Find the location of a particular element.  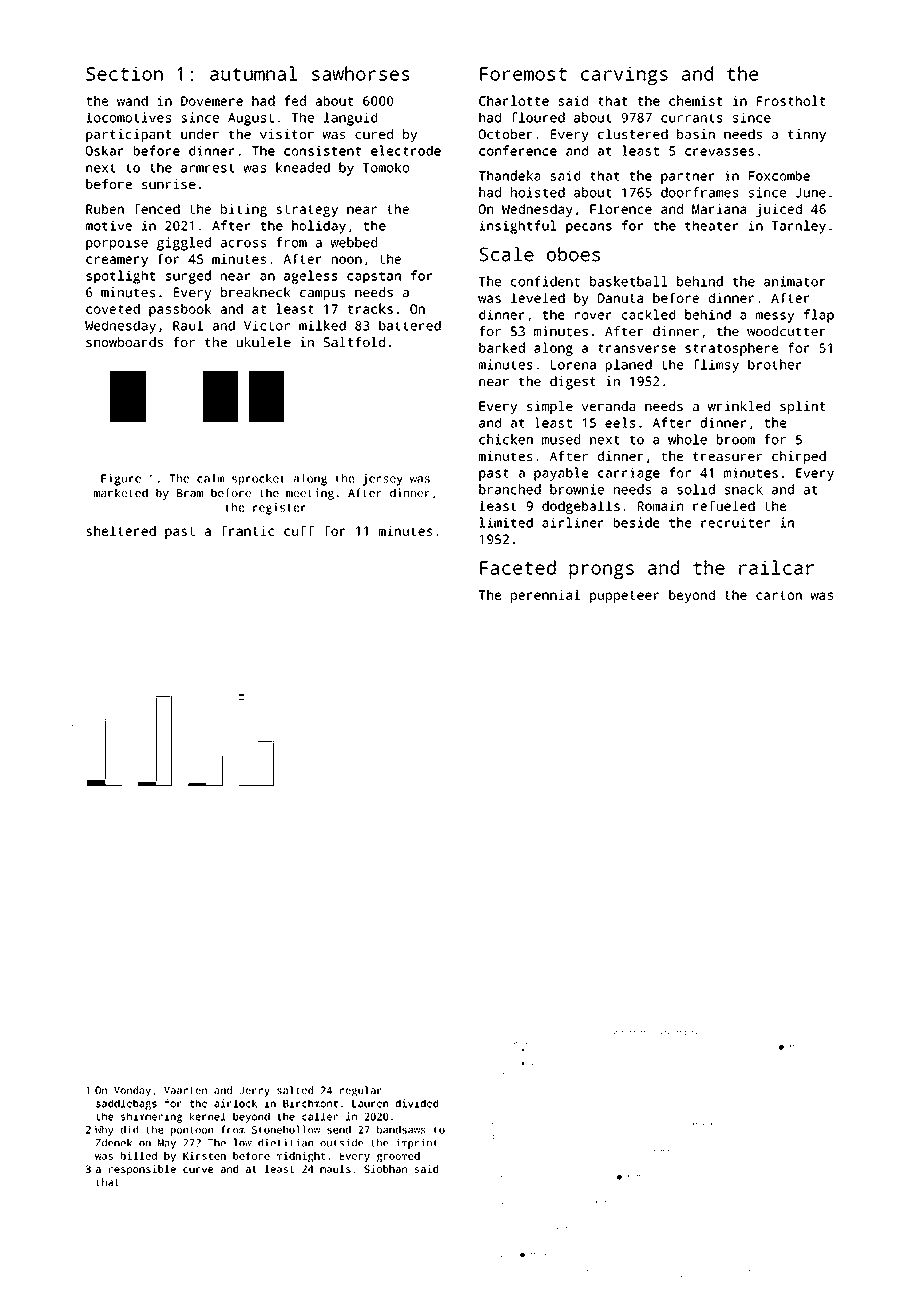

snowboards is located at coordinates (124, 342).
